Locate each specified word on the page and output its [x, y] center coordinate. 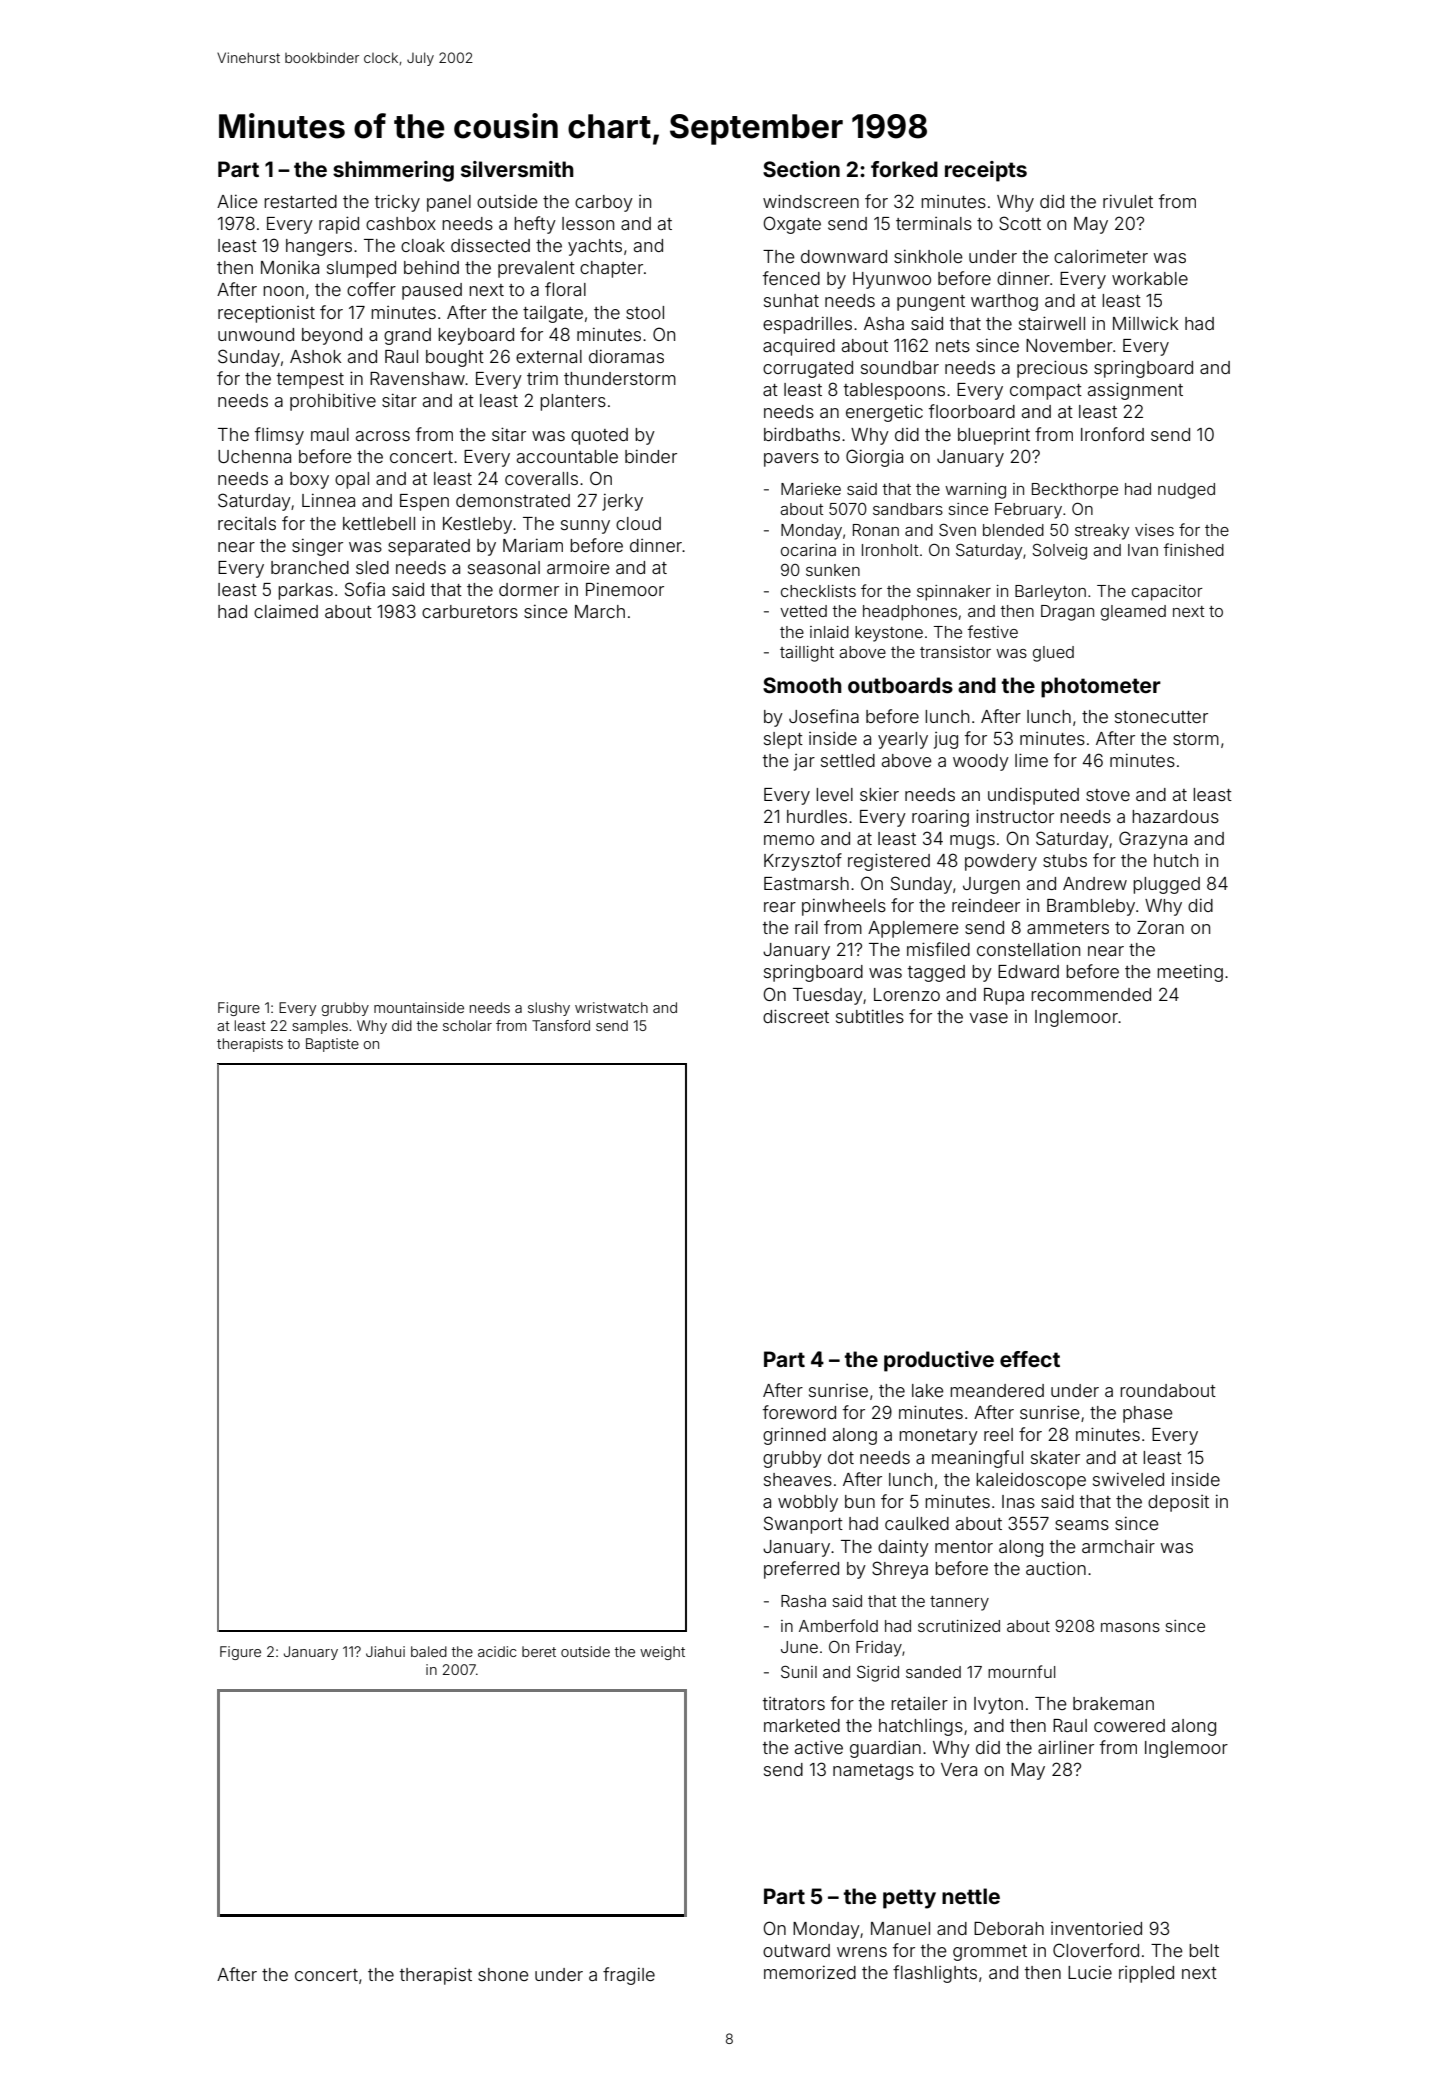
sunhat [791, 300]
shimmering [393, 171]
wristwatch [611, 1007]
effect [1030, 1359]
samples [320, 1027]
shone [503, 1974]
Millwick [1145, 323]
